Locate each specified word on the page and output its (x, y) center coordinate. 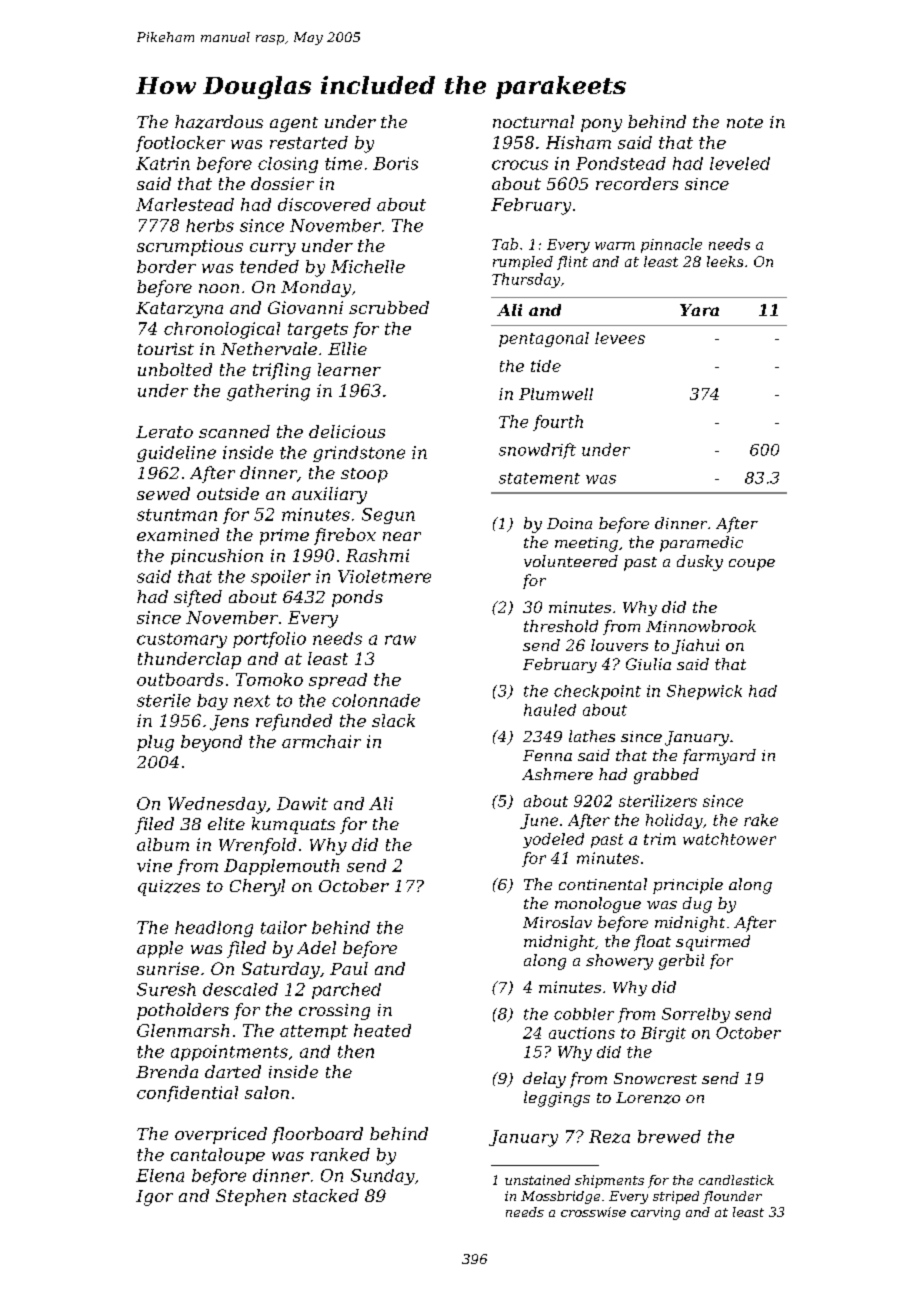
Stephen (251, 1197)
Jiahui (695, 646)
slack (393, 720)
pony (601, 125)
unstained (537, 1180)
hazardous (219, 122)
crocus (520, 165)
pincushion (217, 557)
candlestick (736, 1180)
